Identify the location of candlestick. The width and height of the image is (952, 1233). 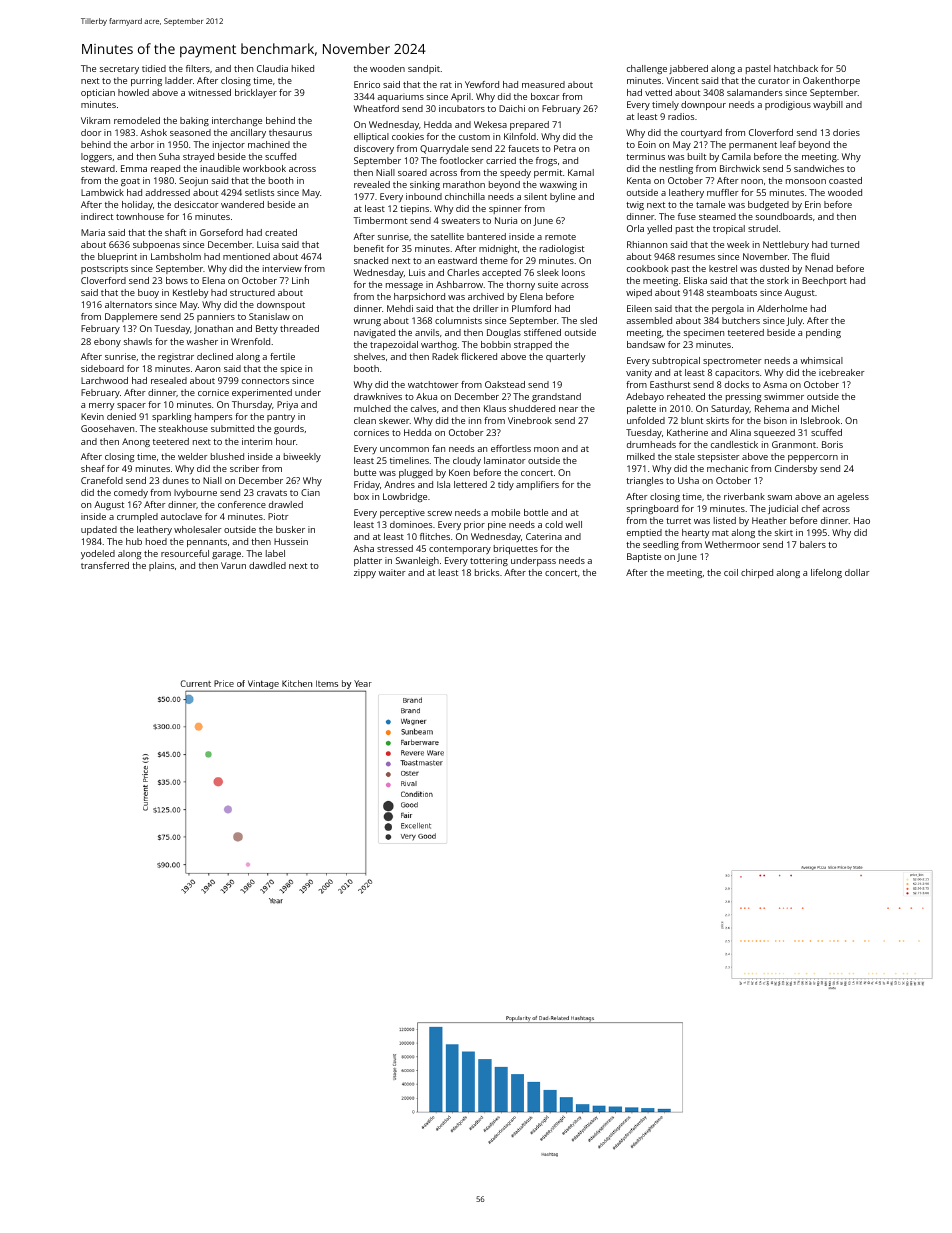
(734, 444).
